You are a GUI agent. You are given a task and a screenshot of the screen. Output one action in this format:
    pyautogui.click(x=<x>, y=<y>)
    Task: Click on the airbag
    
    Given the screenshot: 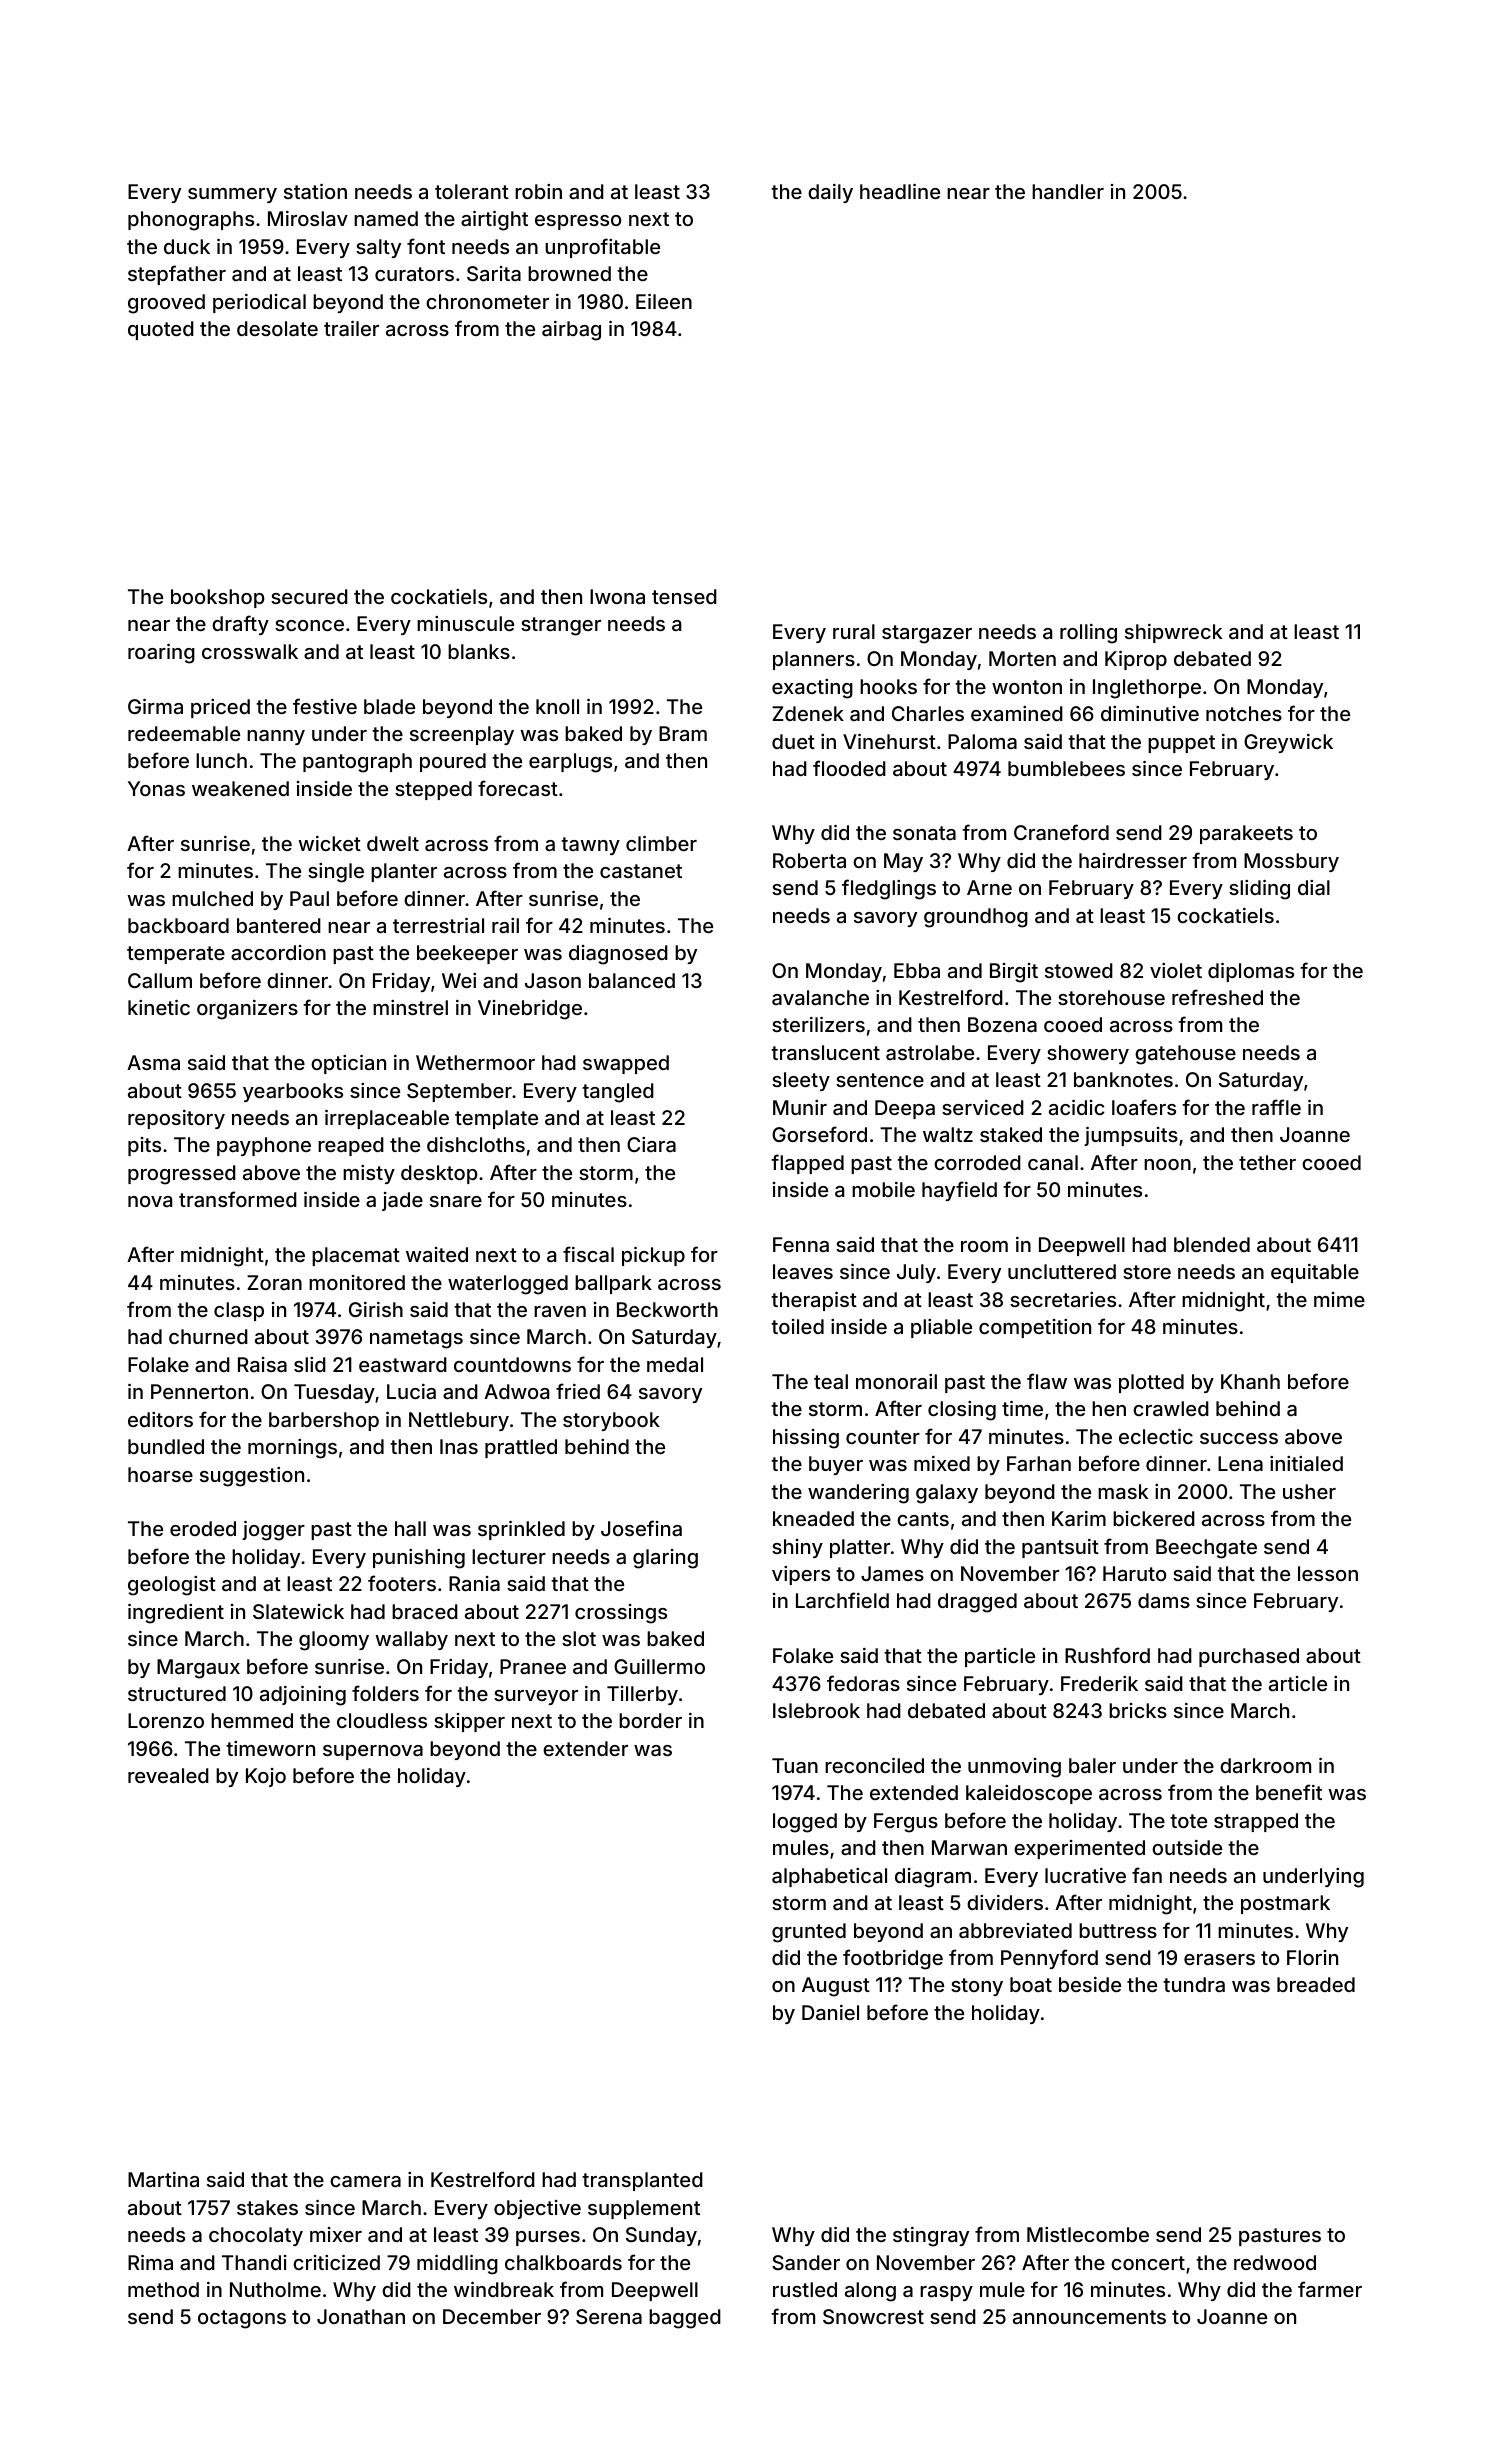 What is the action you would take?
    pyautogui.click(x=571, y=331)
